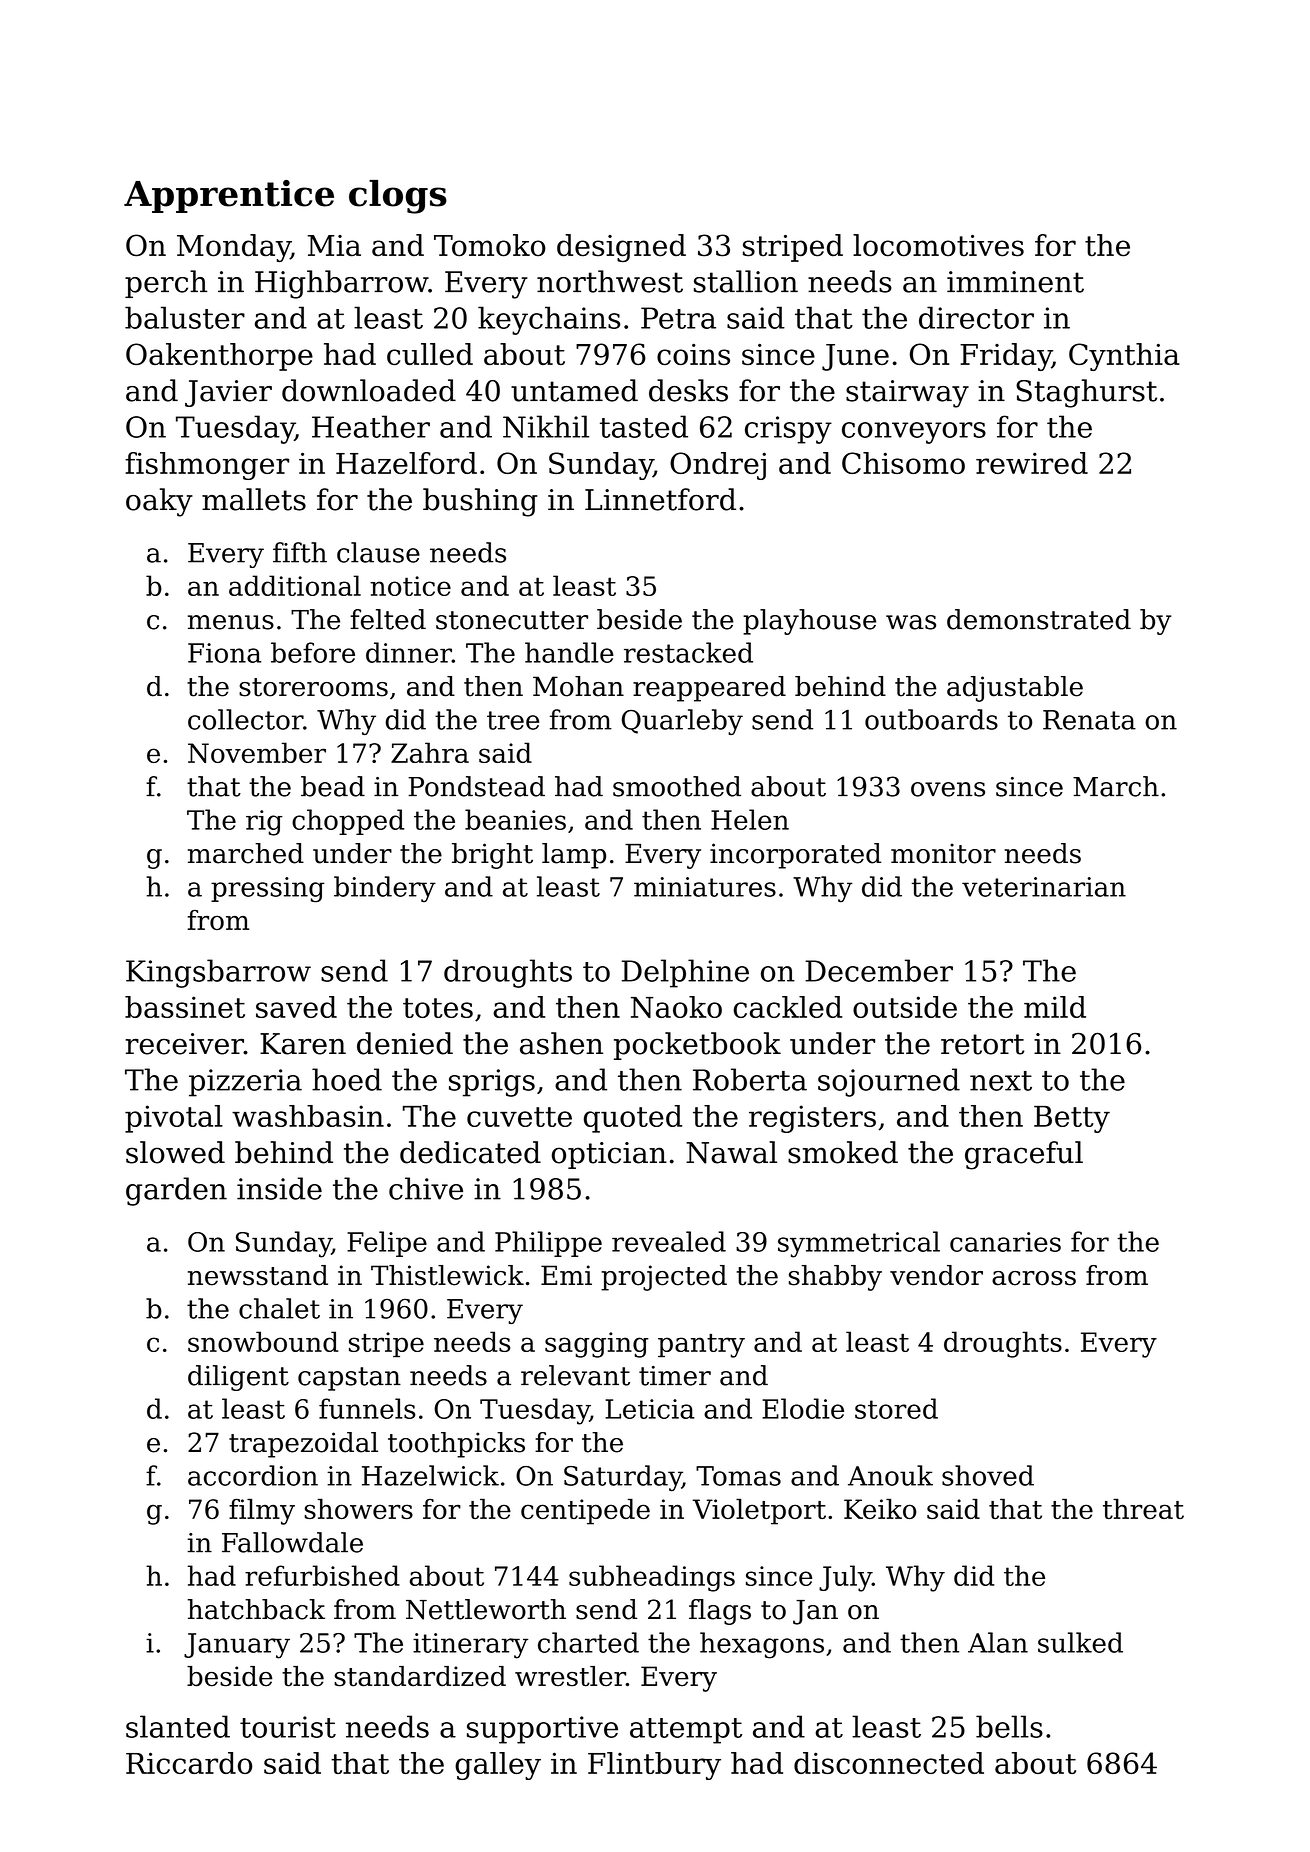 This image has width=1310, height=1852. Describe the element at coordinates (574, 856) in the image. I see `lamp` at that location.
